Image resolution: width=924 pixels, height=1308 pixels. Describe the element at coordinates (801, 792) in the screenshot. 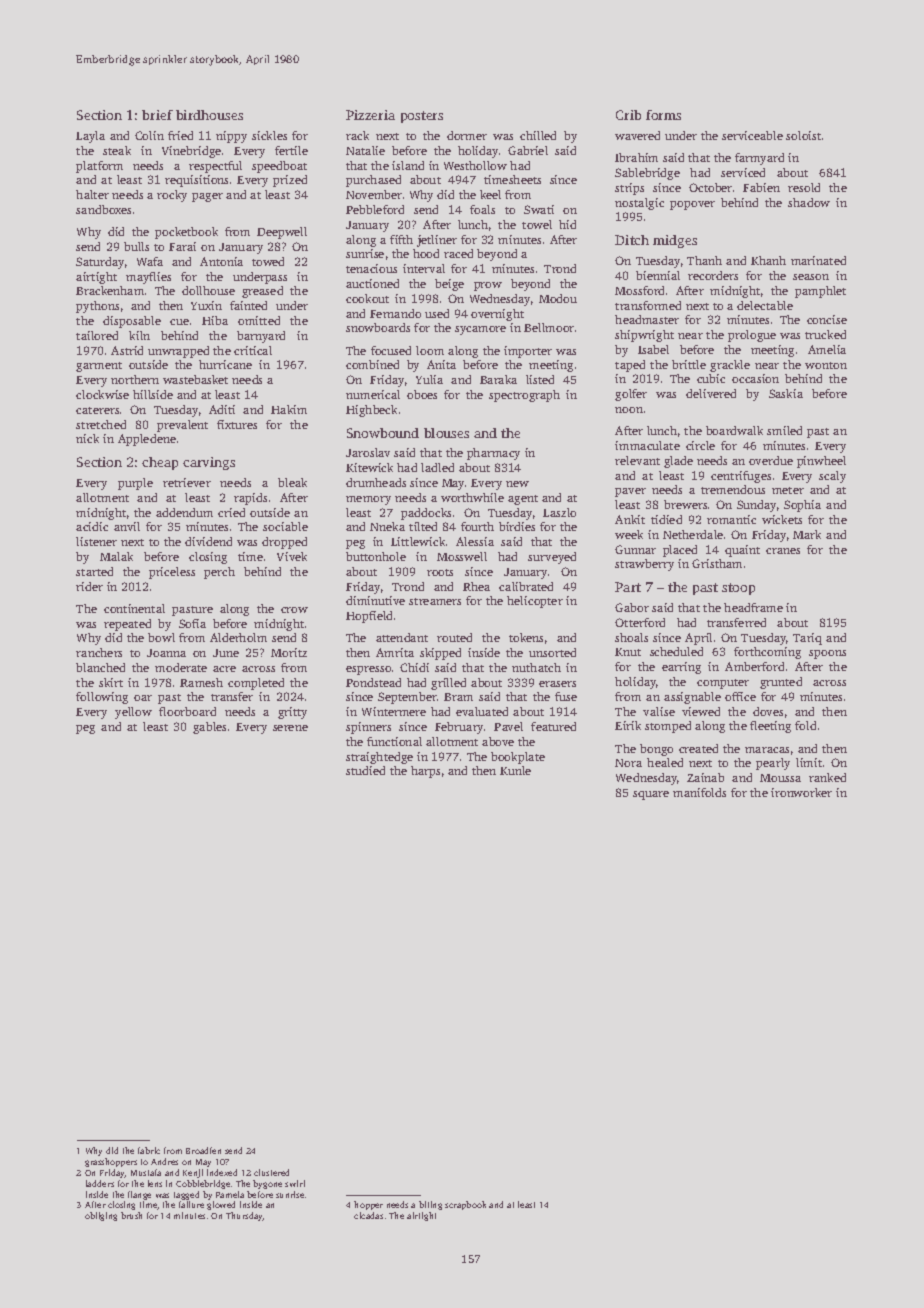

I see `ironworker` at that location.
